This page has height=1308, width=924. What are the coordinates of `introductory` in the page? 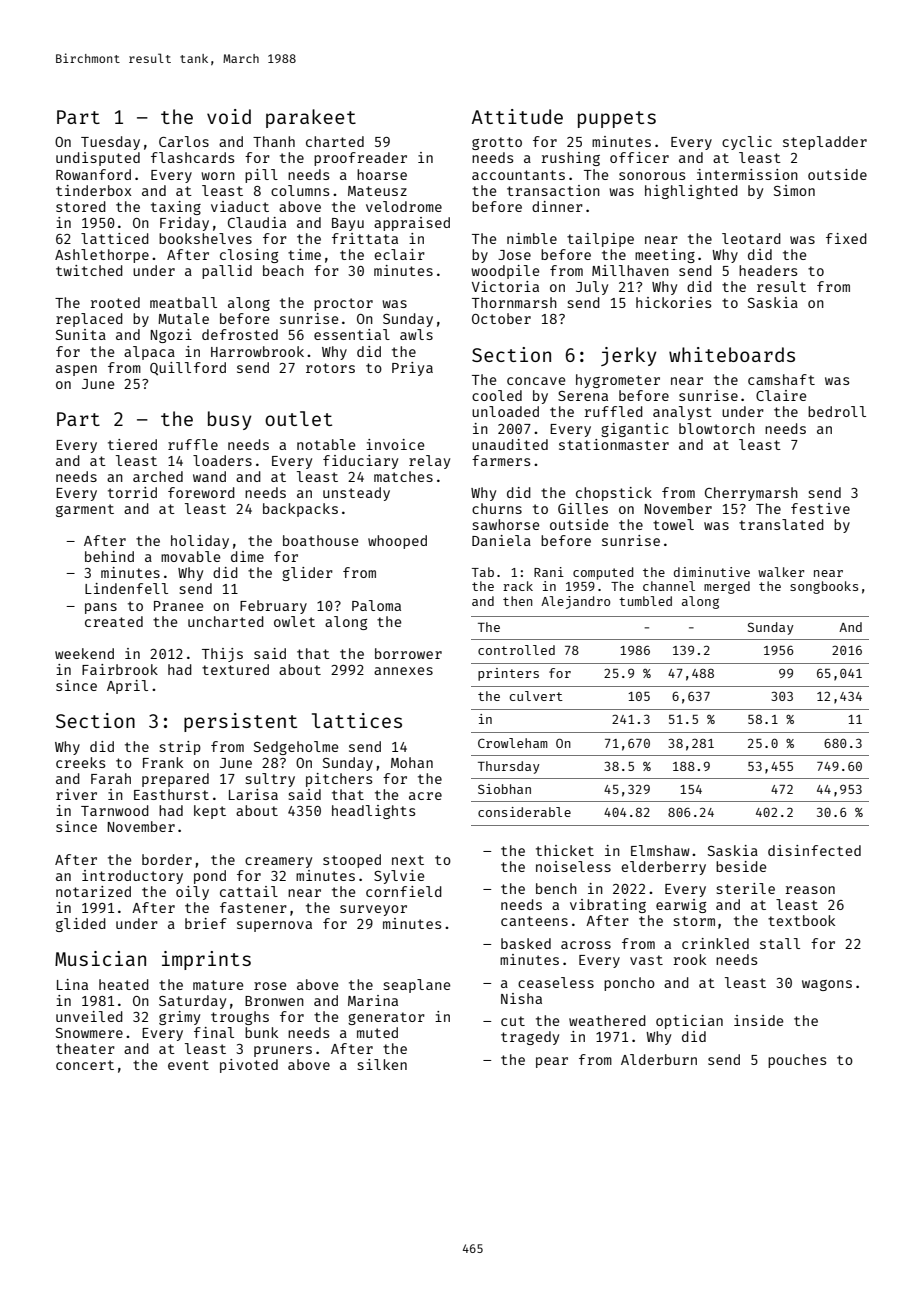 It's located at (132, 877).
